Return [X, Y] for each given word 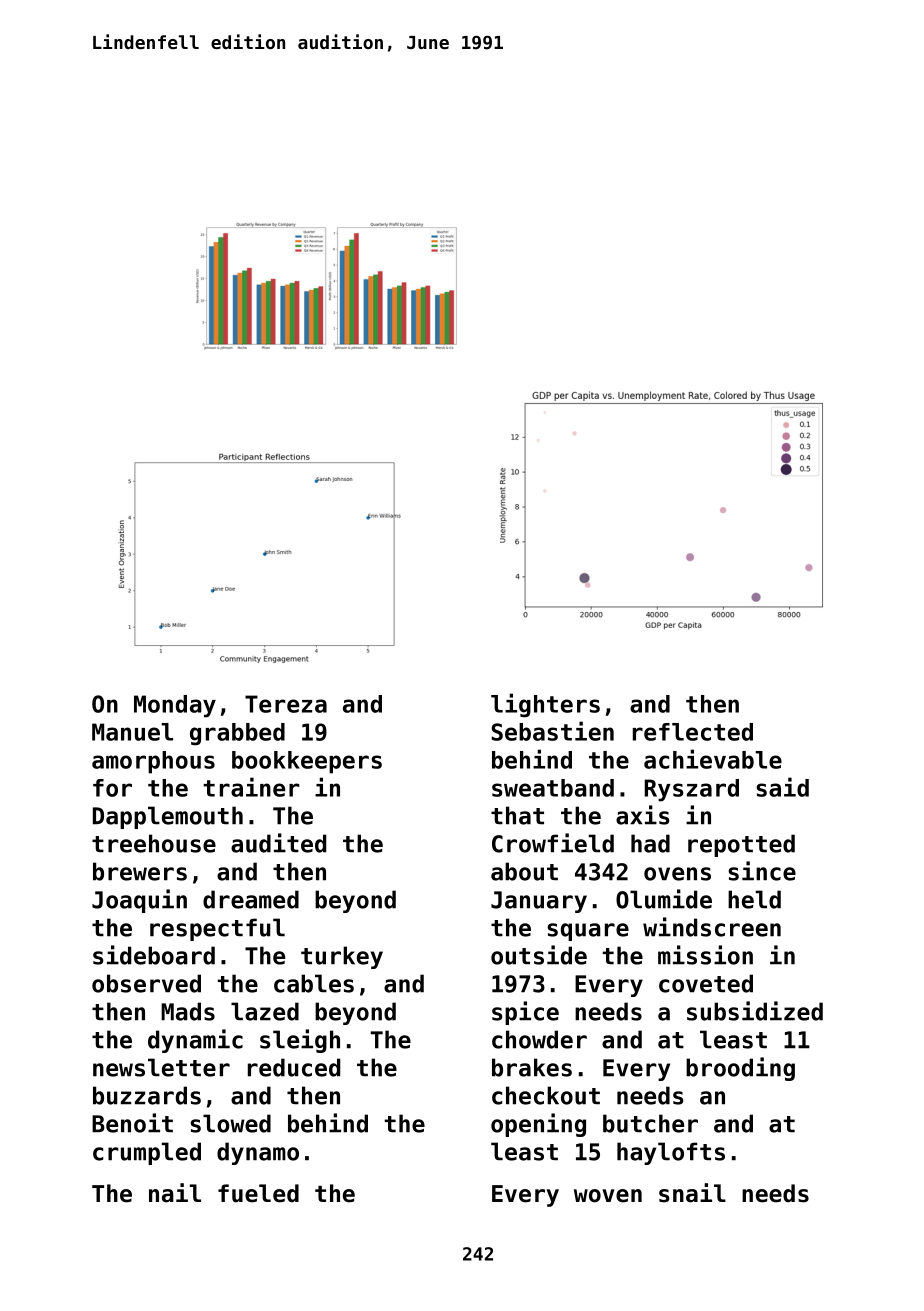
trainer [251, 787]
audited [278, 843]
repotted [741, 845]
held [754, 899]
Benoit [132, 1123]
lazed [265, 1011]
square [588, 932]
